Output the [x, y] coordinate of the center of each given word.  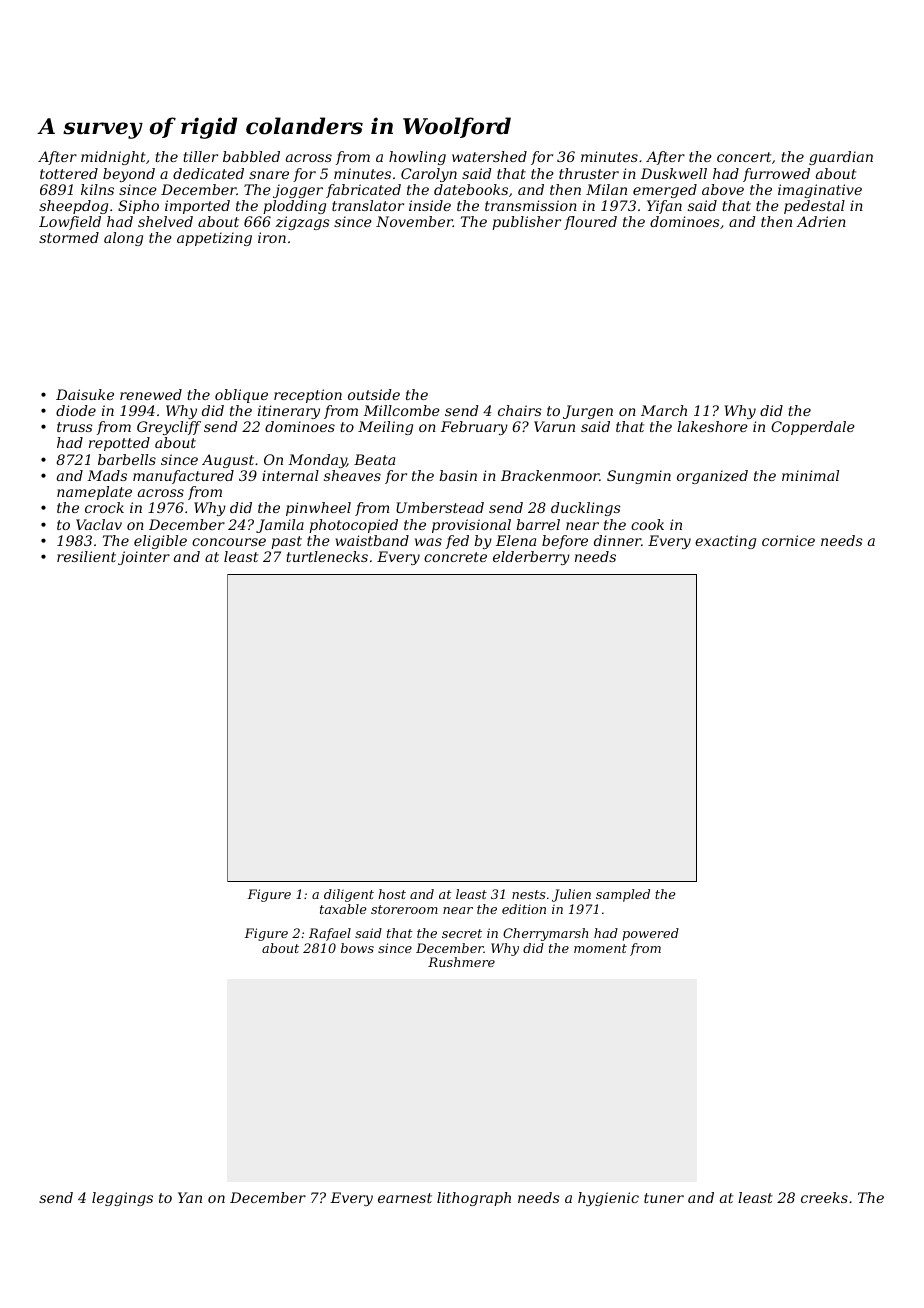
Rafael [330, 934]
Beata [374, 459]
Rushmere [461, 962]
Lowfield [70, 223]
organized [712, 477]
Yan [190, 1197]
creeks [824, 1197]
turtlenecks [327, 556]
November [414, 221]
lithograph [474, 1199]
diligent [349, 895]
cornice [788, 540]
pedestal [814, 207]
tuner [664, 1198]
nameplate [94, 493]
